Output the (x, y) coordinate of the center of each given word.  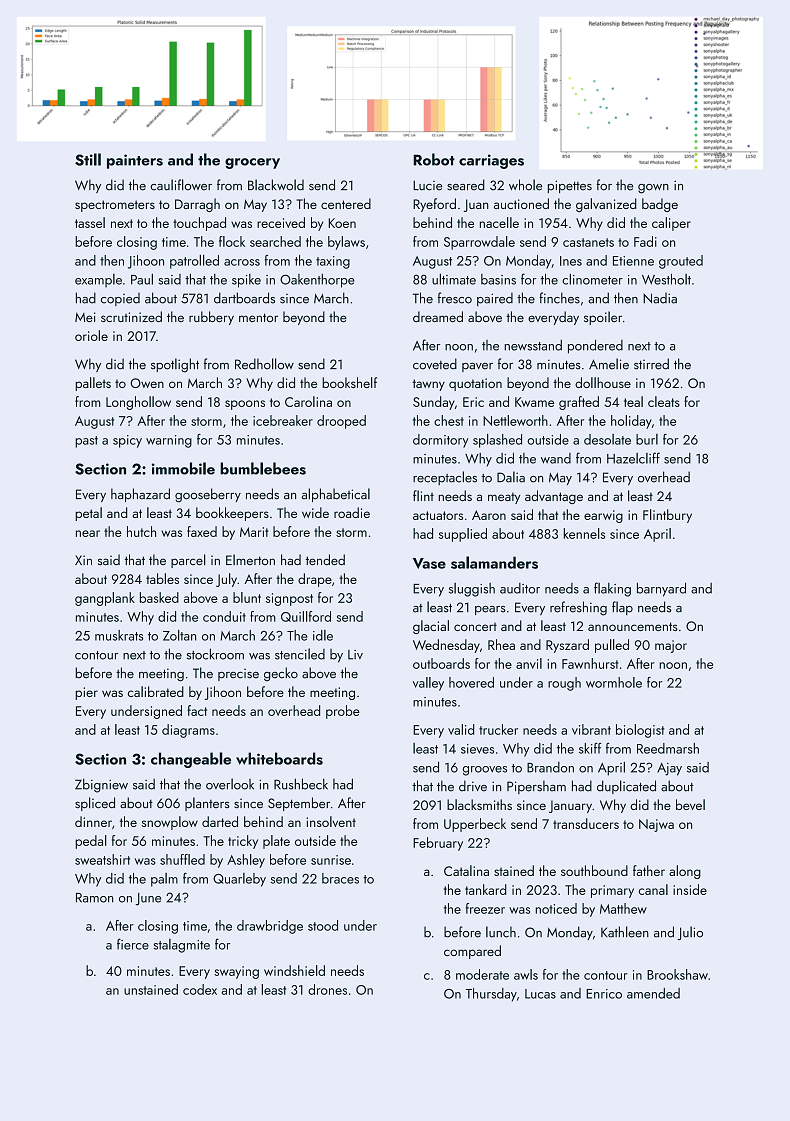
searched (275, 241)
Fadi (645, 241)
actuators (438, 515)
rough (564, 684)
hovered (471, 682)
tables (162, 578)
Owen (147, 383)
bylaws (346, 243)
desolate (607, 439)
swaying (236, 972)
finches (559, 298)
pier (86, 693)
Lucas (540, 994)
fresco (455, 298)
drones (327, 989)
